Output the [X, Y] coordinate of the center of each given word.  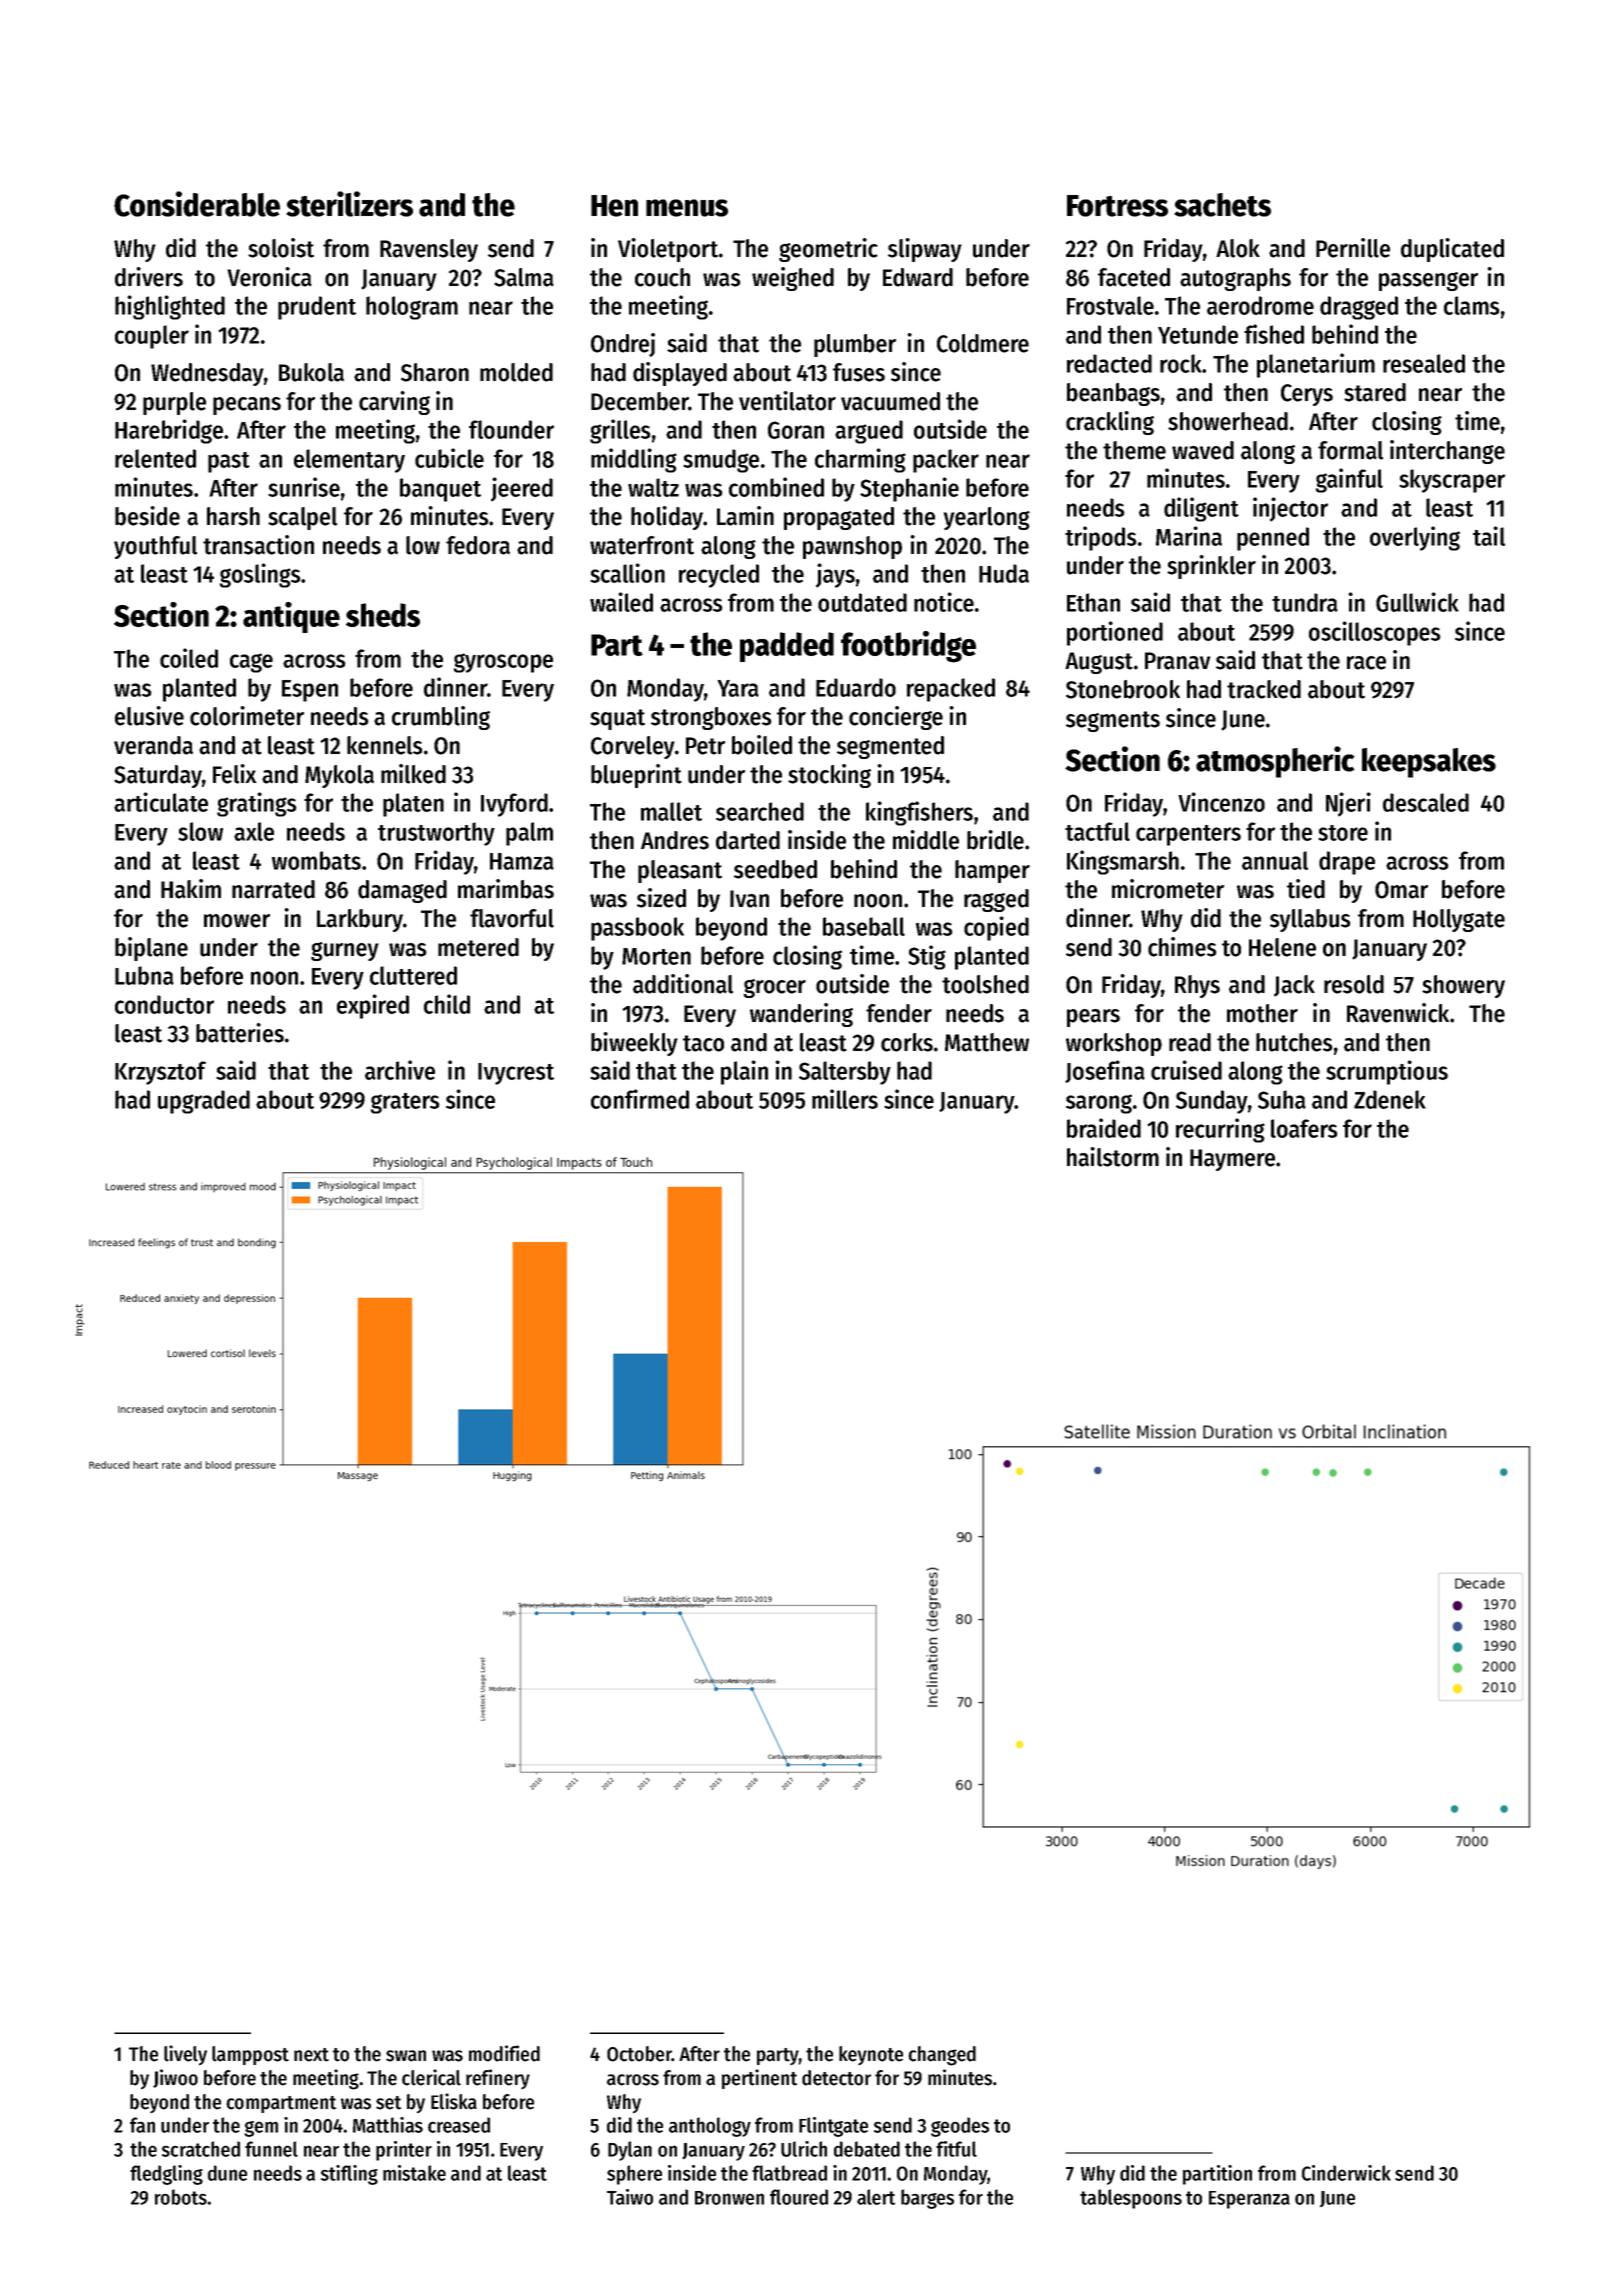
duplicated [1452, 250]
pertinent [759, 2079]
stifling [349, 2175]
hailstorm [1113, 1157]
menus [687, 208]
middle [926, 840]
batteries [240, 1033]
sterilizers [349, 204]
